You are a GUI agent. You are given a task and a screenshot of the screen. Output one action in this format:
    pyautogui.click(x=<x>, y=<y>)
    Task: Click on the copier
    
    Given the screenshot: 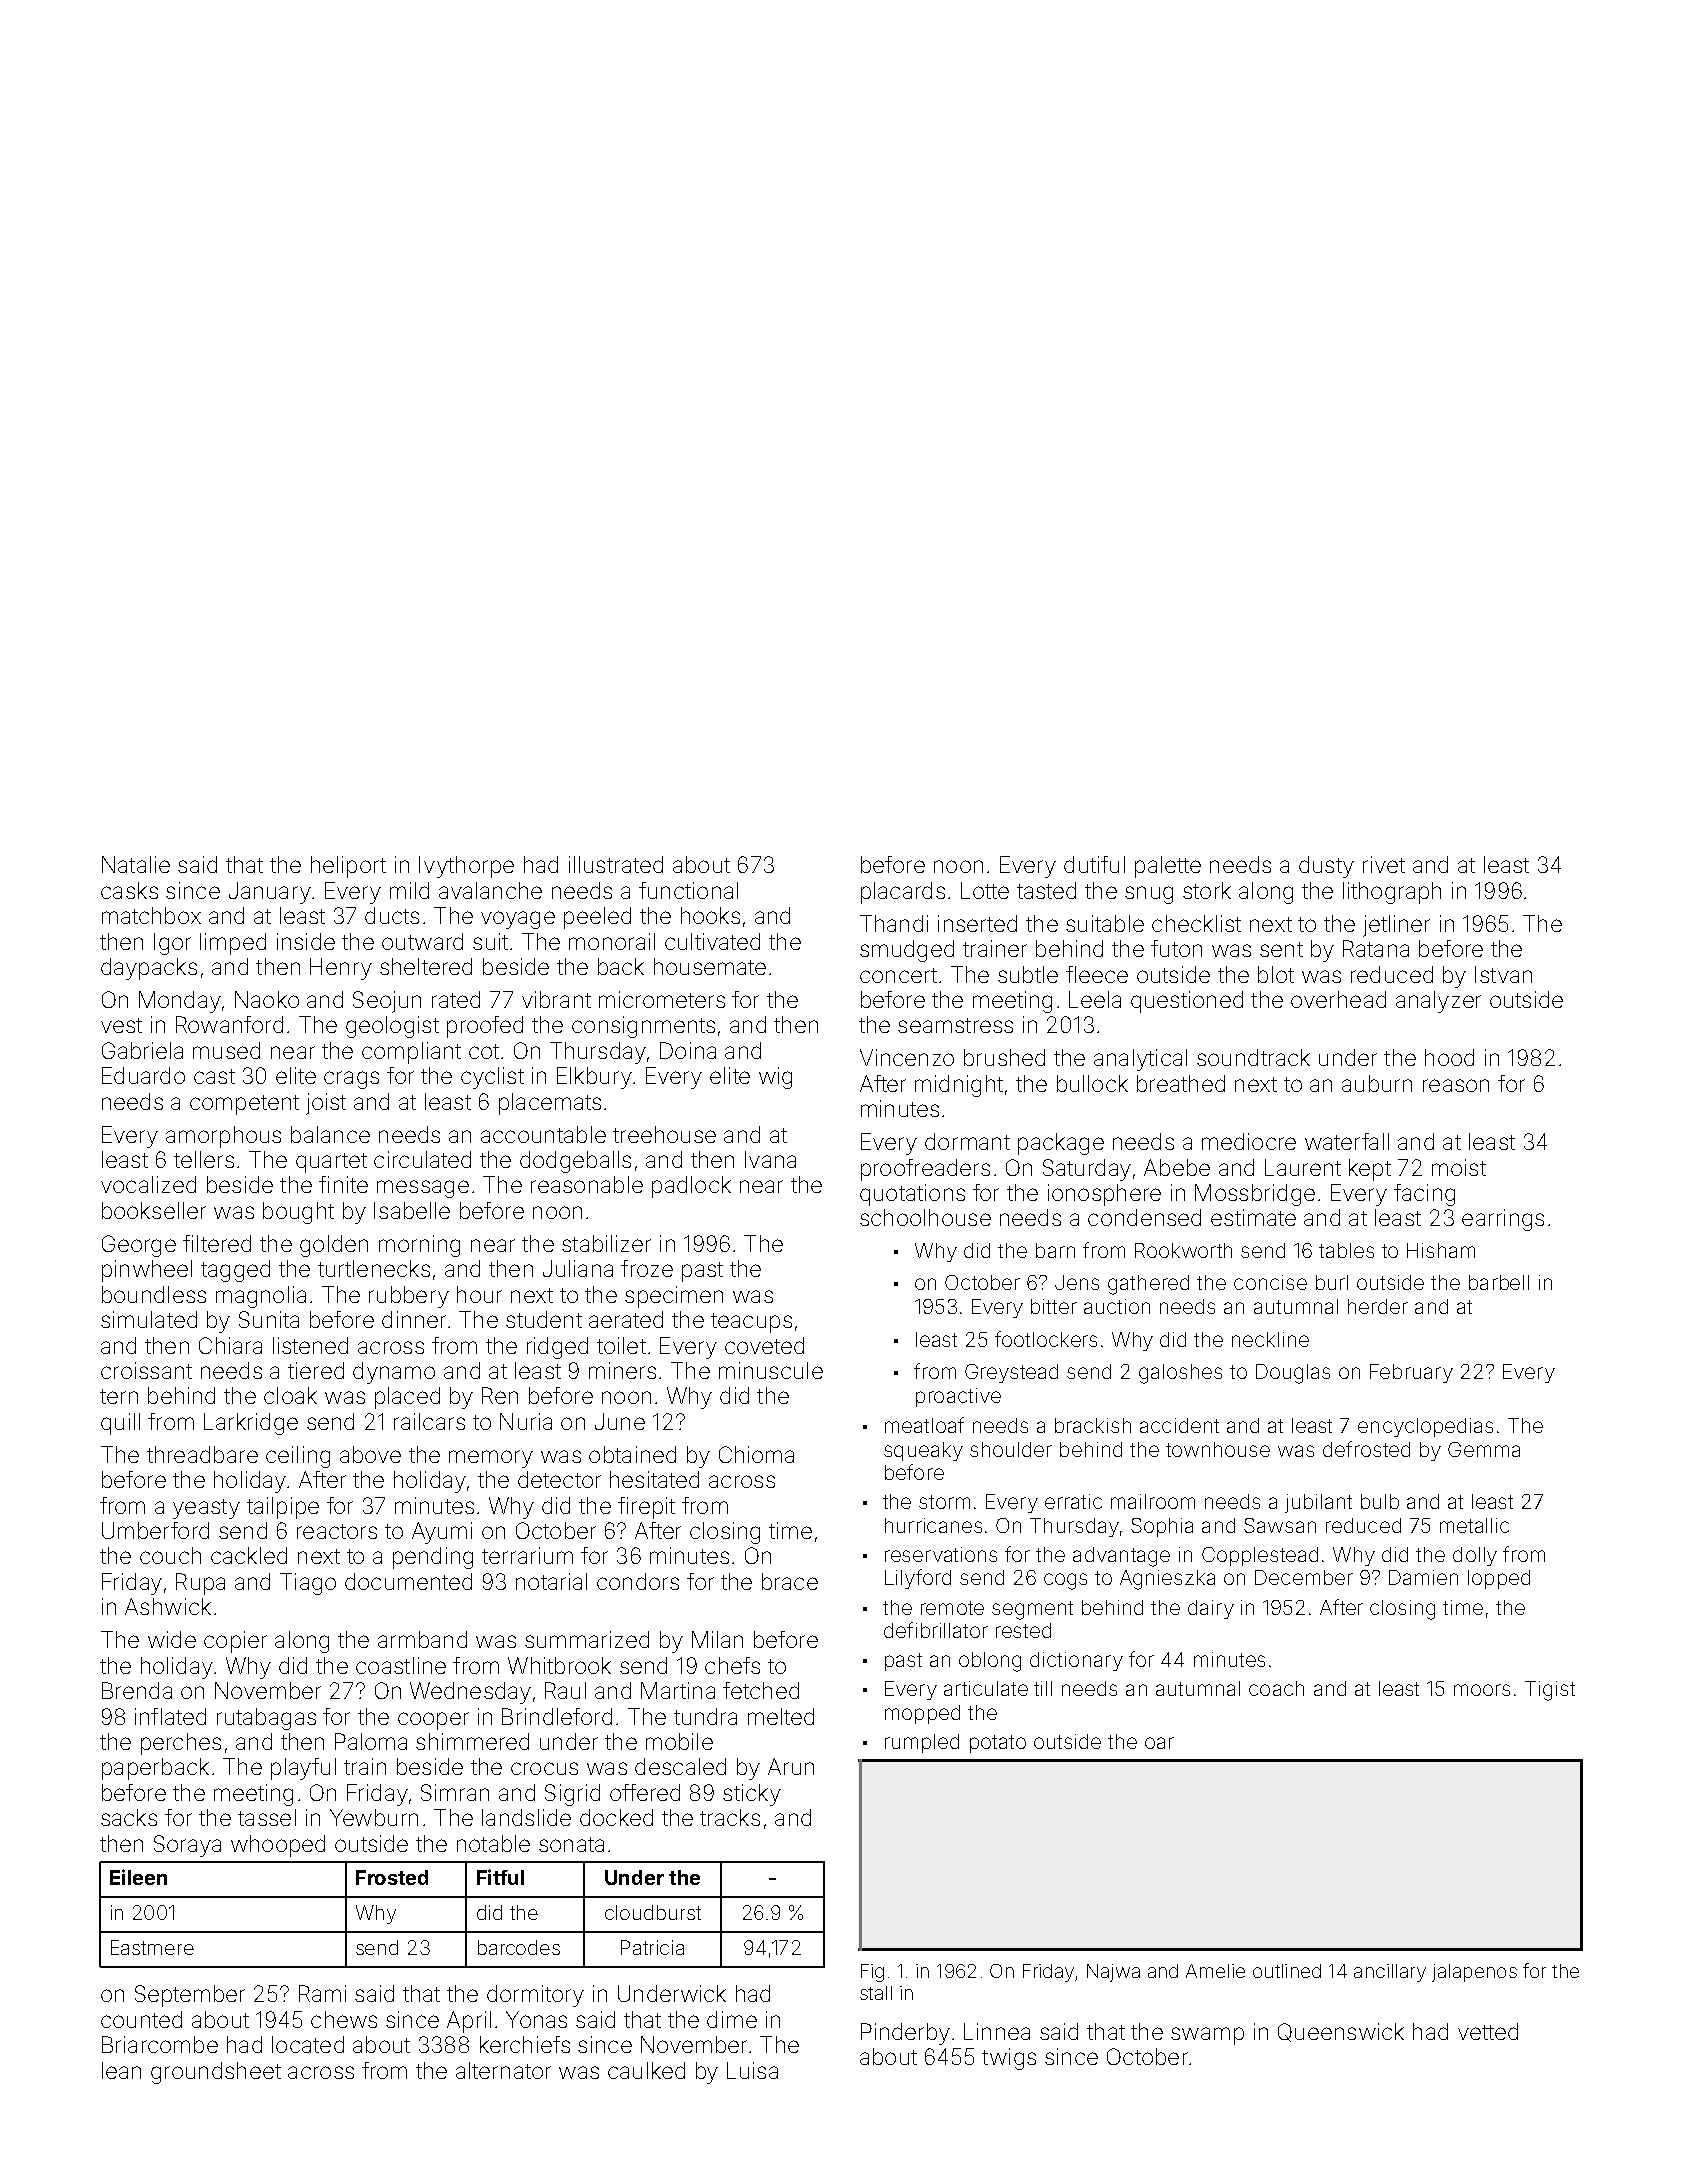 What is the action you would take?
    pyautogui.click(x=235, y=1642)
